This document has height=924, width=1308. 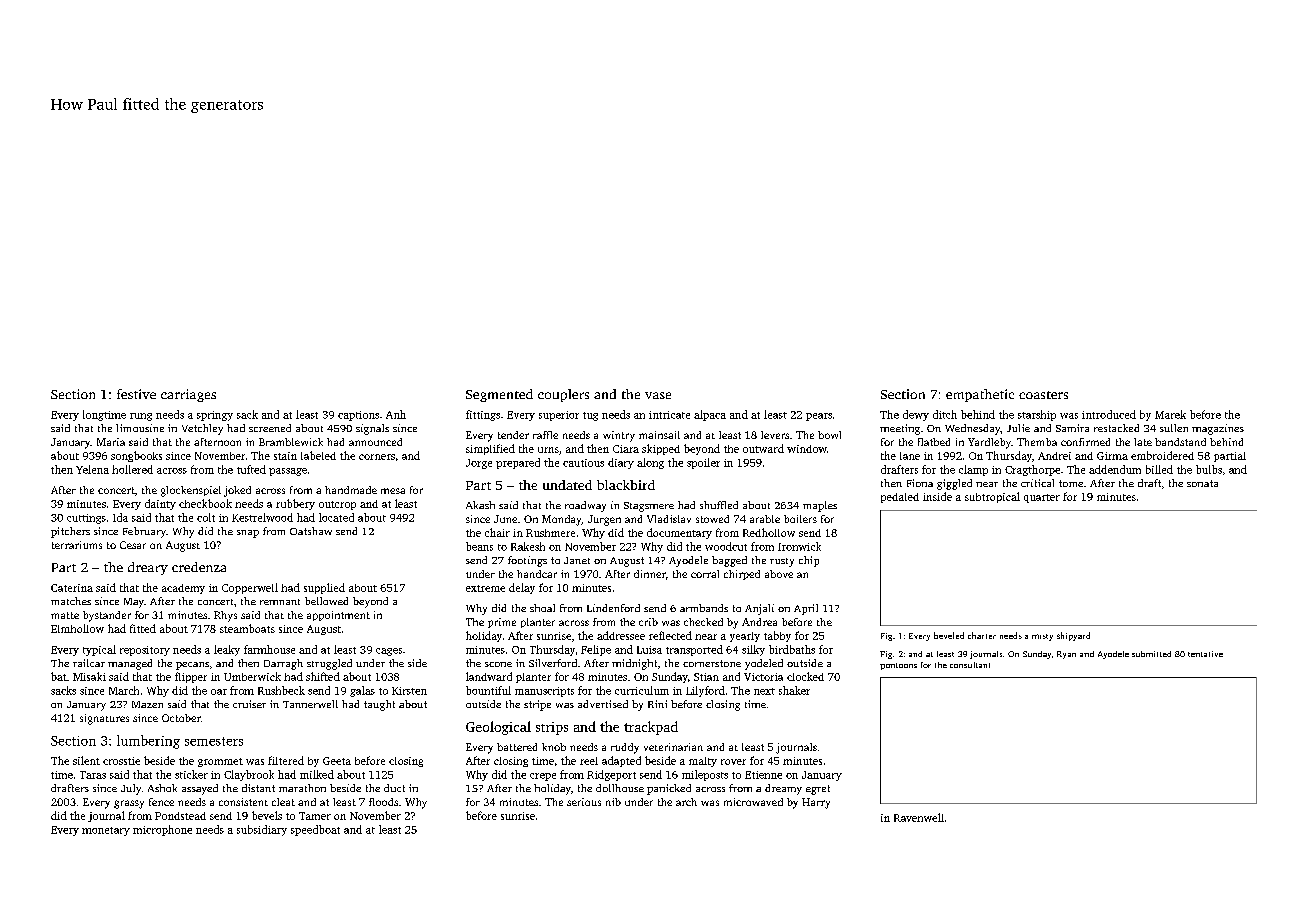 I want to click on boilers, so click(x=800, y=519).
